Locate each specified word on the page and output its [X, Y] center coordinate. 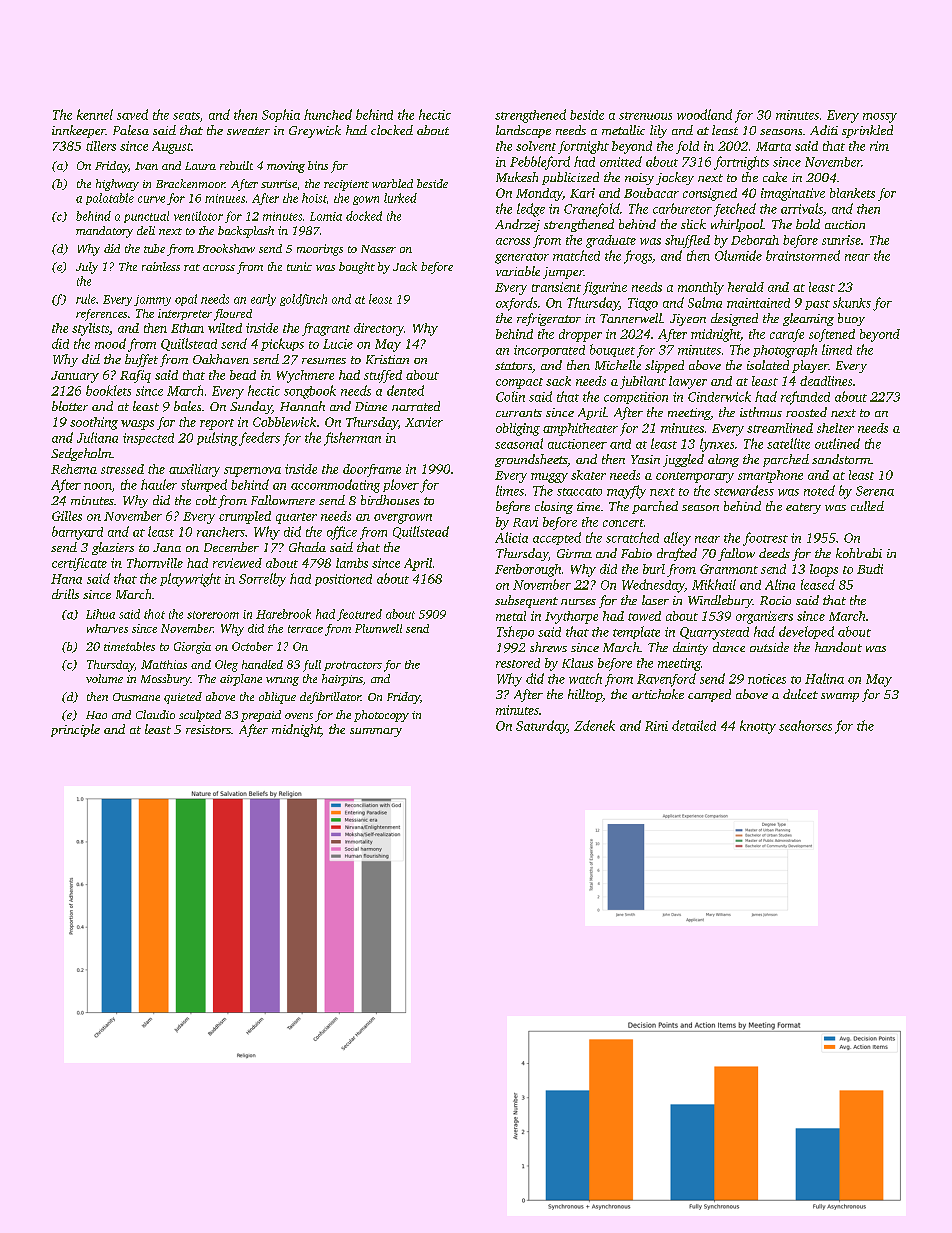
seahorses [805, 725]
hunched [328, 114]
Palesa [131, 130]
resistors [208, 729]
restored [518, 663]
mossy [880, 118]
